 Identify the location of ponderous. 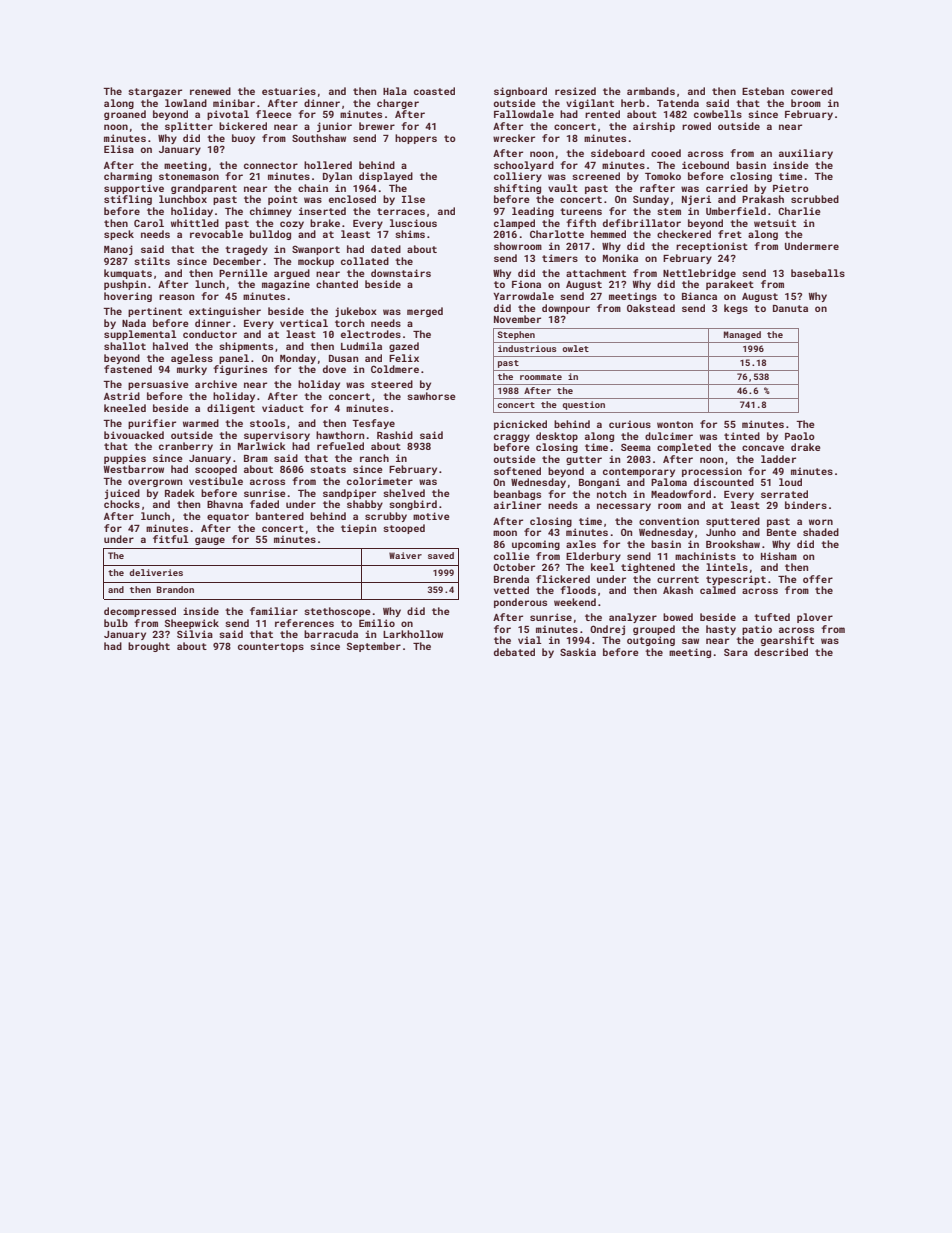
(520, 603).
